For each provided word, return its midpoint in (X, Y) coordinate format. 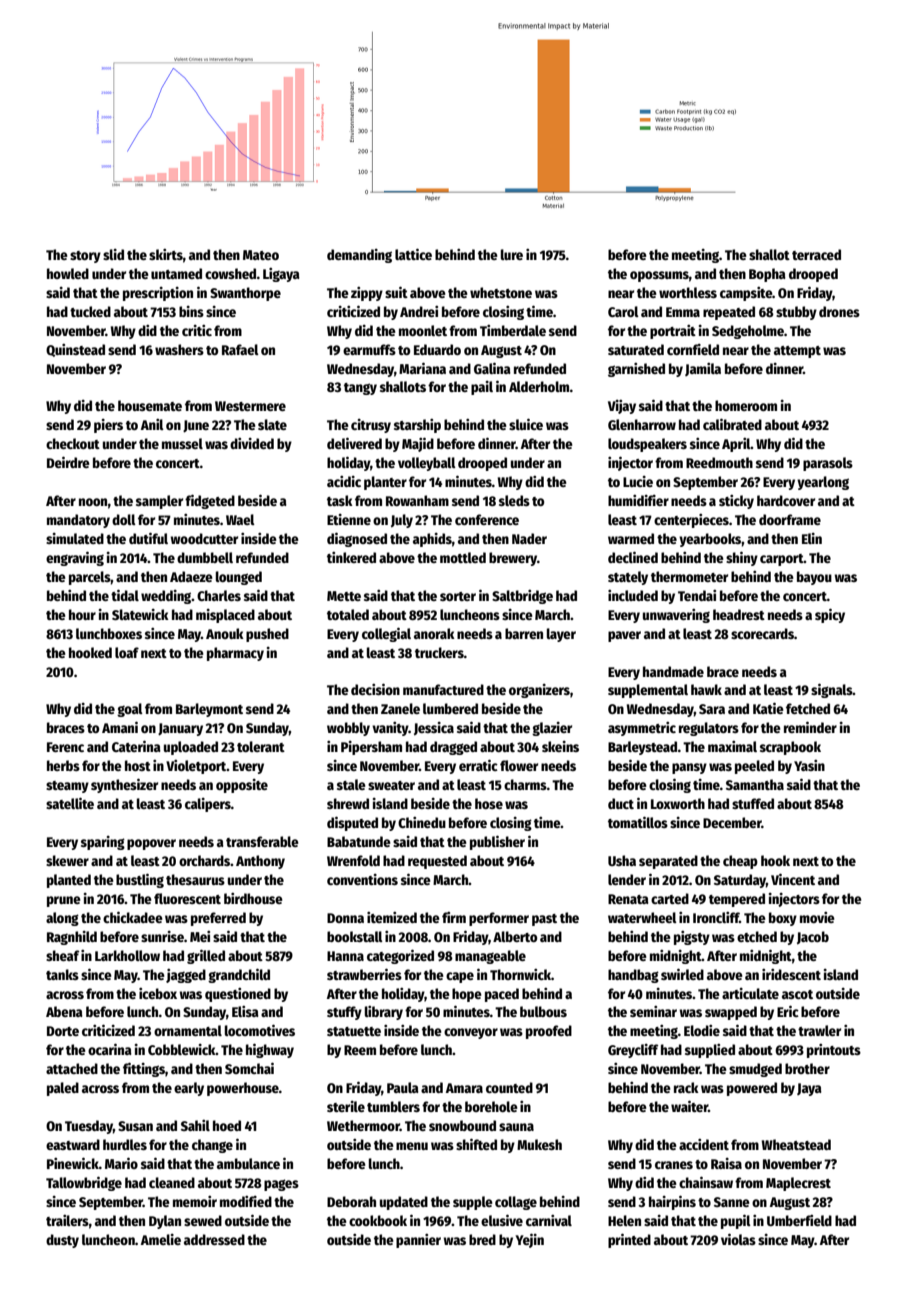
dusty (62, 1241)
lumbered (450, 708)
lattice (413, 254)
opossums (659, 276)
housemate (150, 405)
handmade (673, 671)
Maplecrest (798, 1184)
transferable (262, 841)
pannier (418, 1241)
